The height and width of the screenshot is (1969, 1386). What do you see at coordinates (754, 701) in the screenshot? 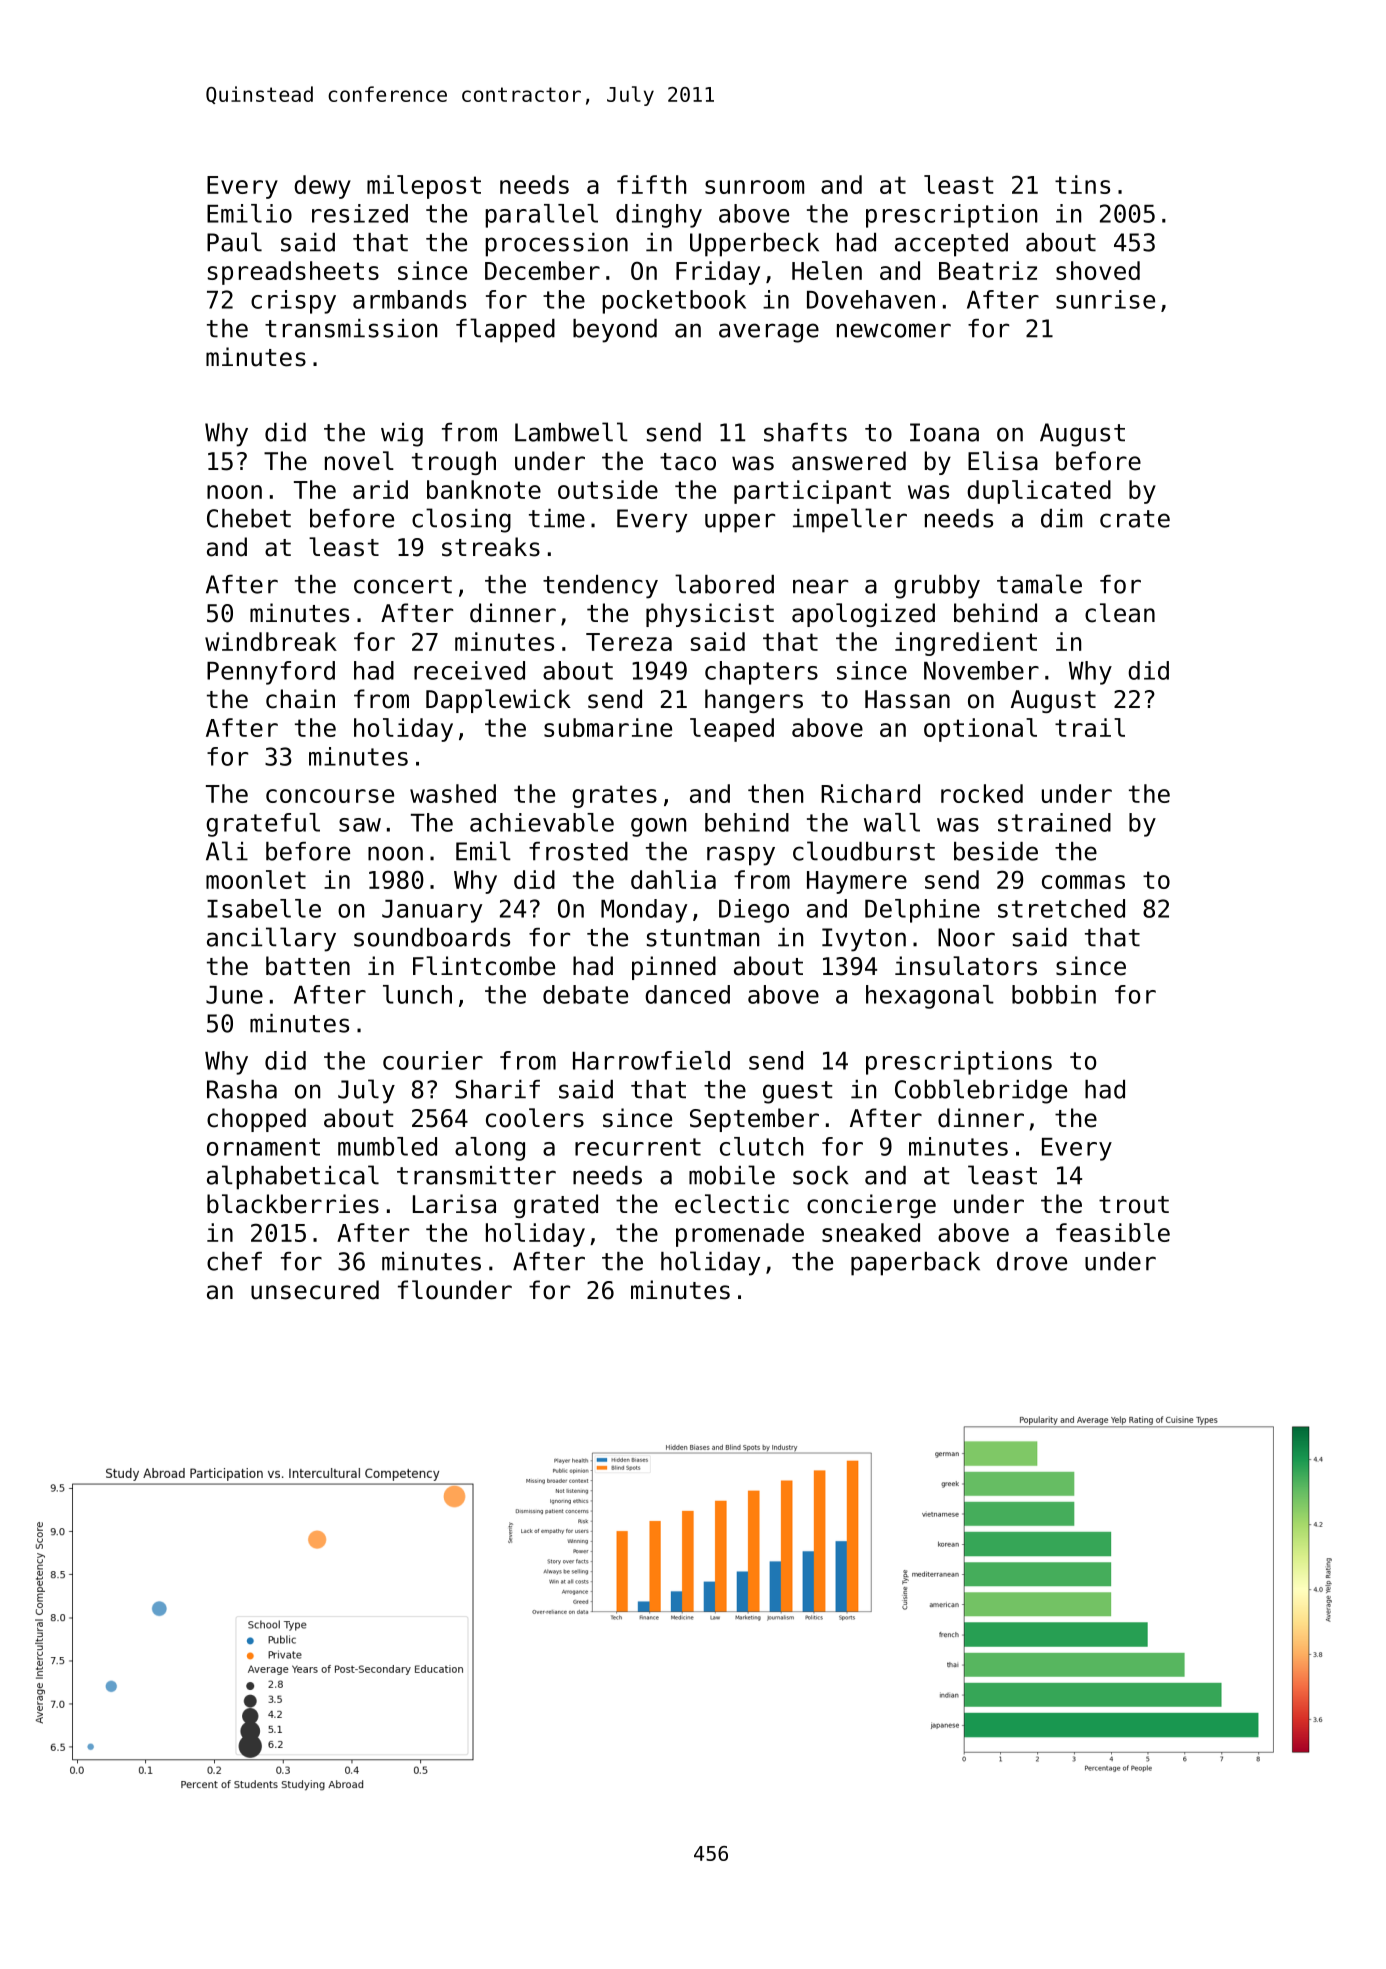
I see `hangers` at bounding box center [754, 701].
